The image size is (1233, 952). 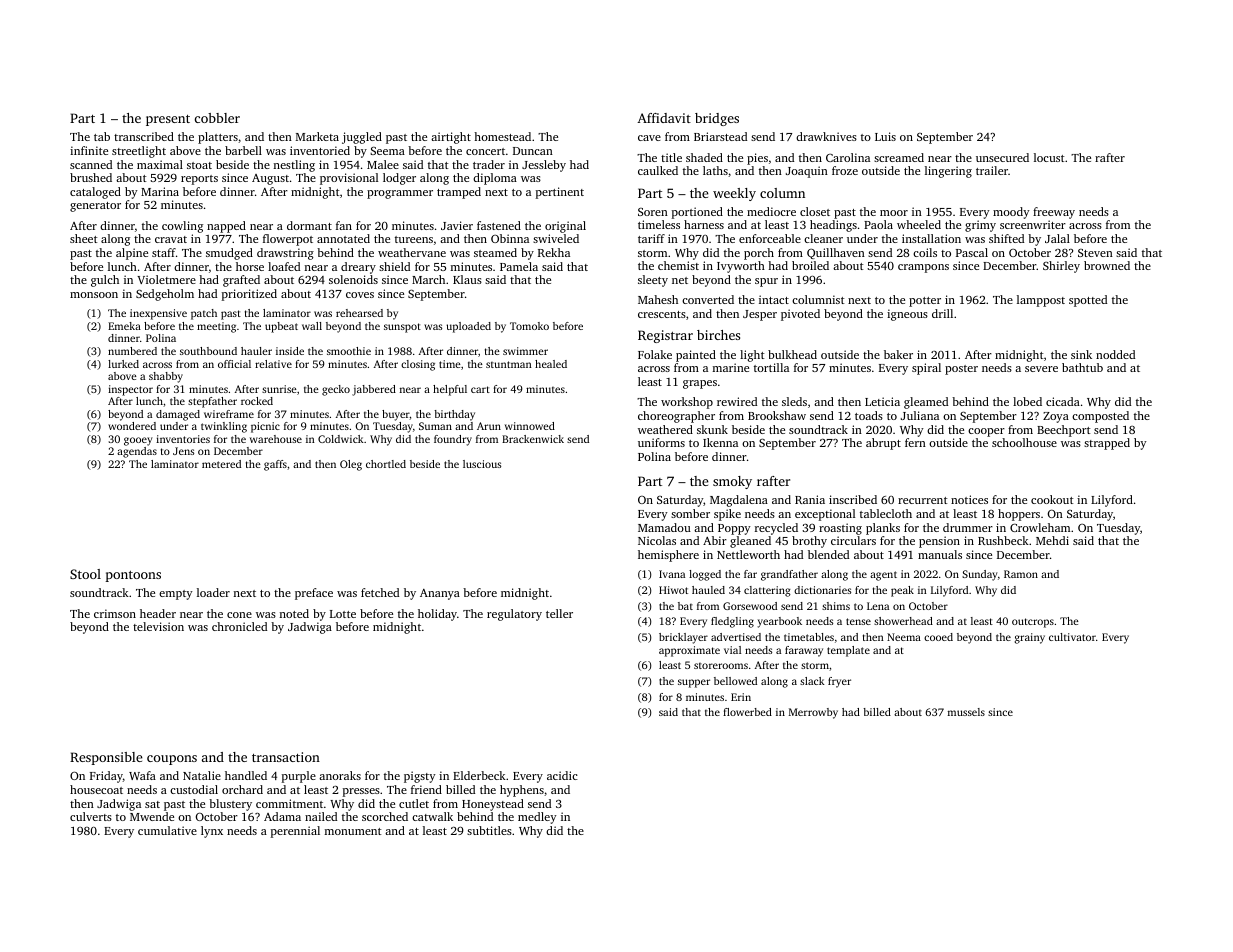 I want to click on unsecured, so click(x=1002, y=157).
